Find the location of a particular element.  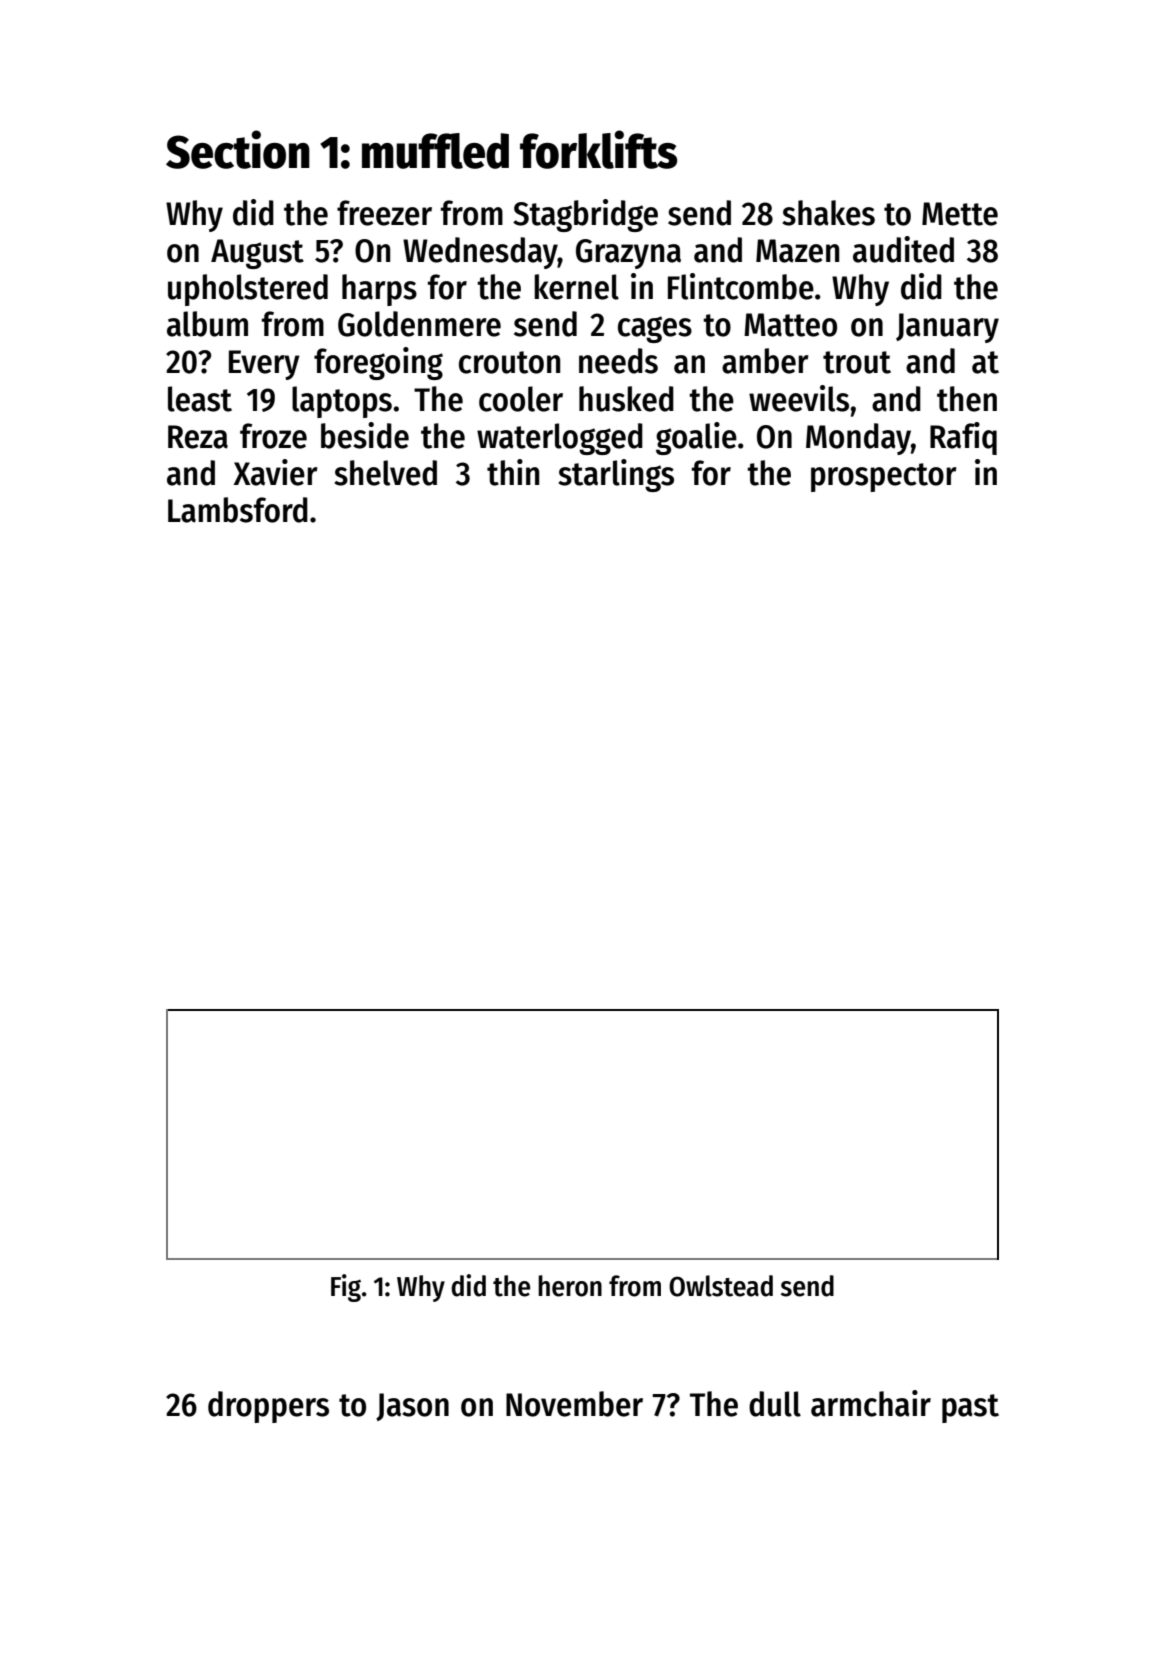

Owlstead is located at coordinates (721, 1286).
